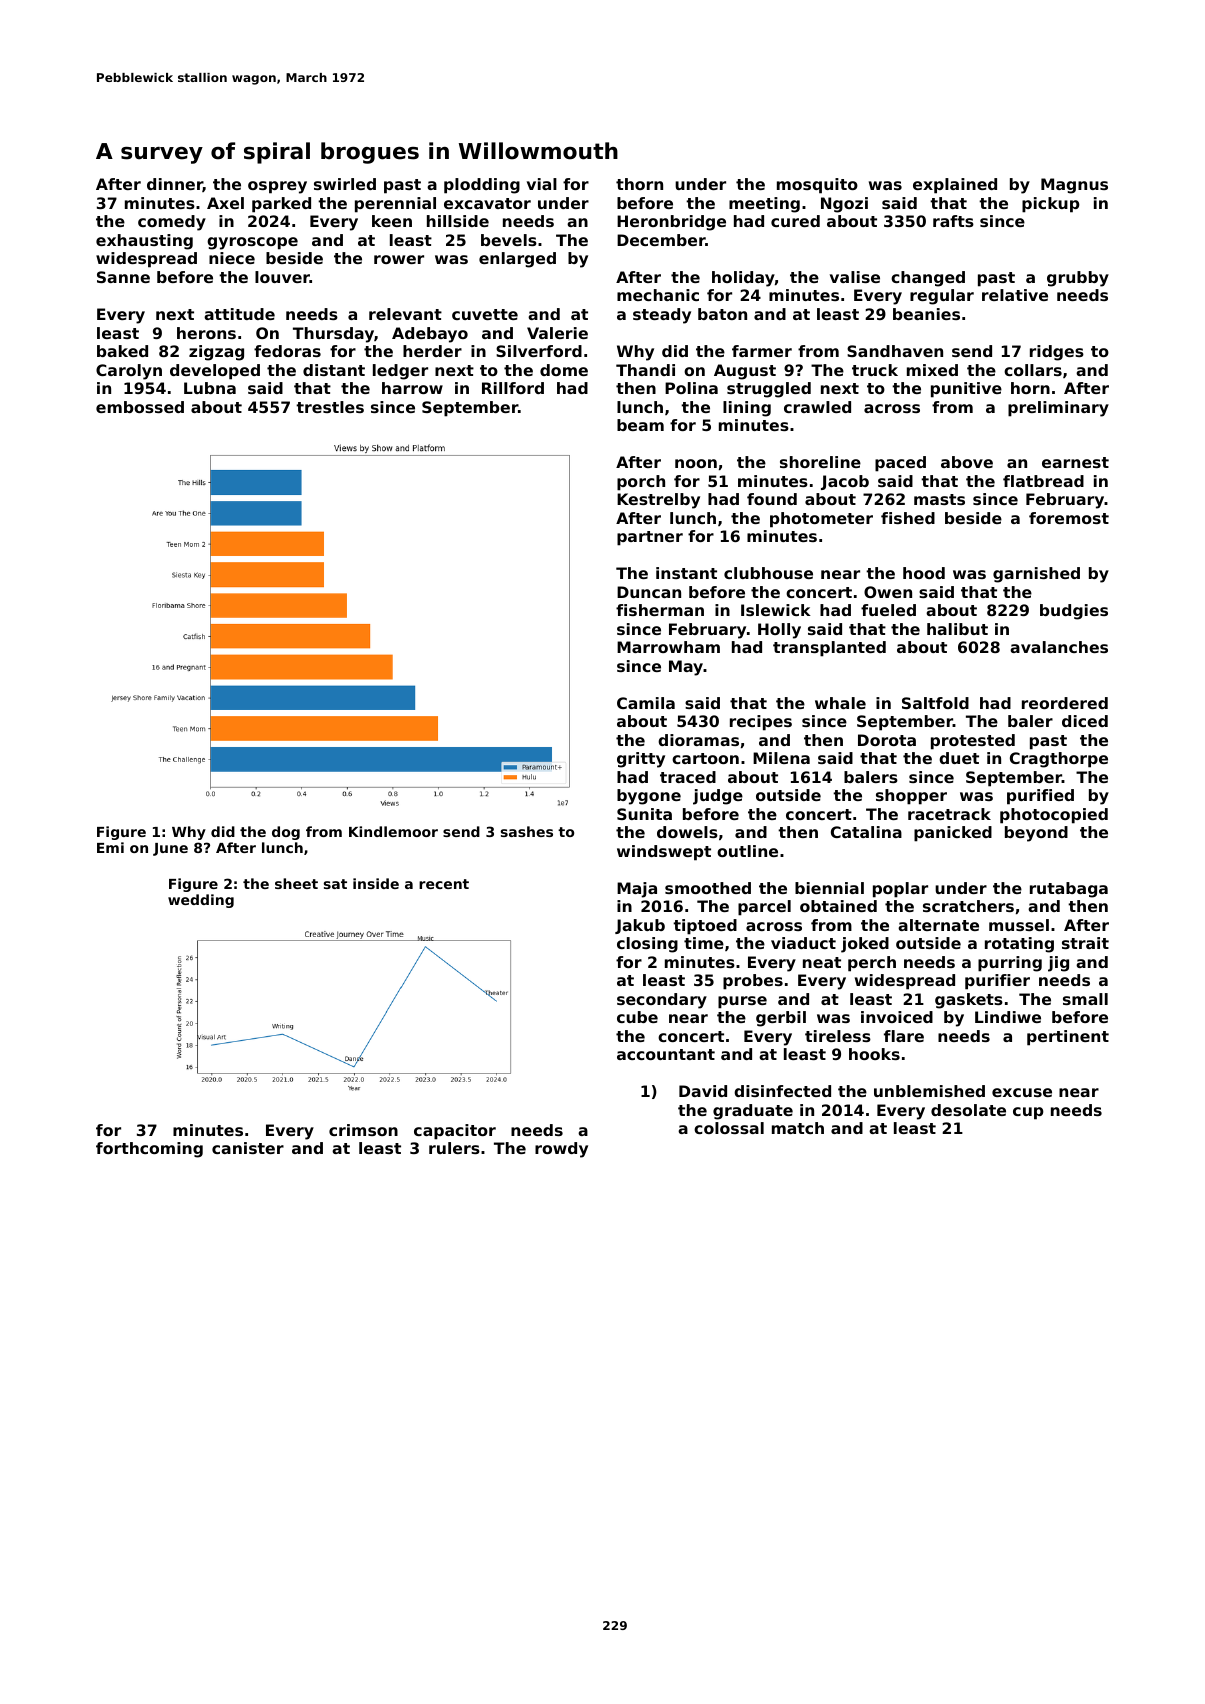  Describe the element at coordinates (641, 483) in the page. I see `porch` at that location.
